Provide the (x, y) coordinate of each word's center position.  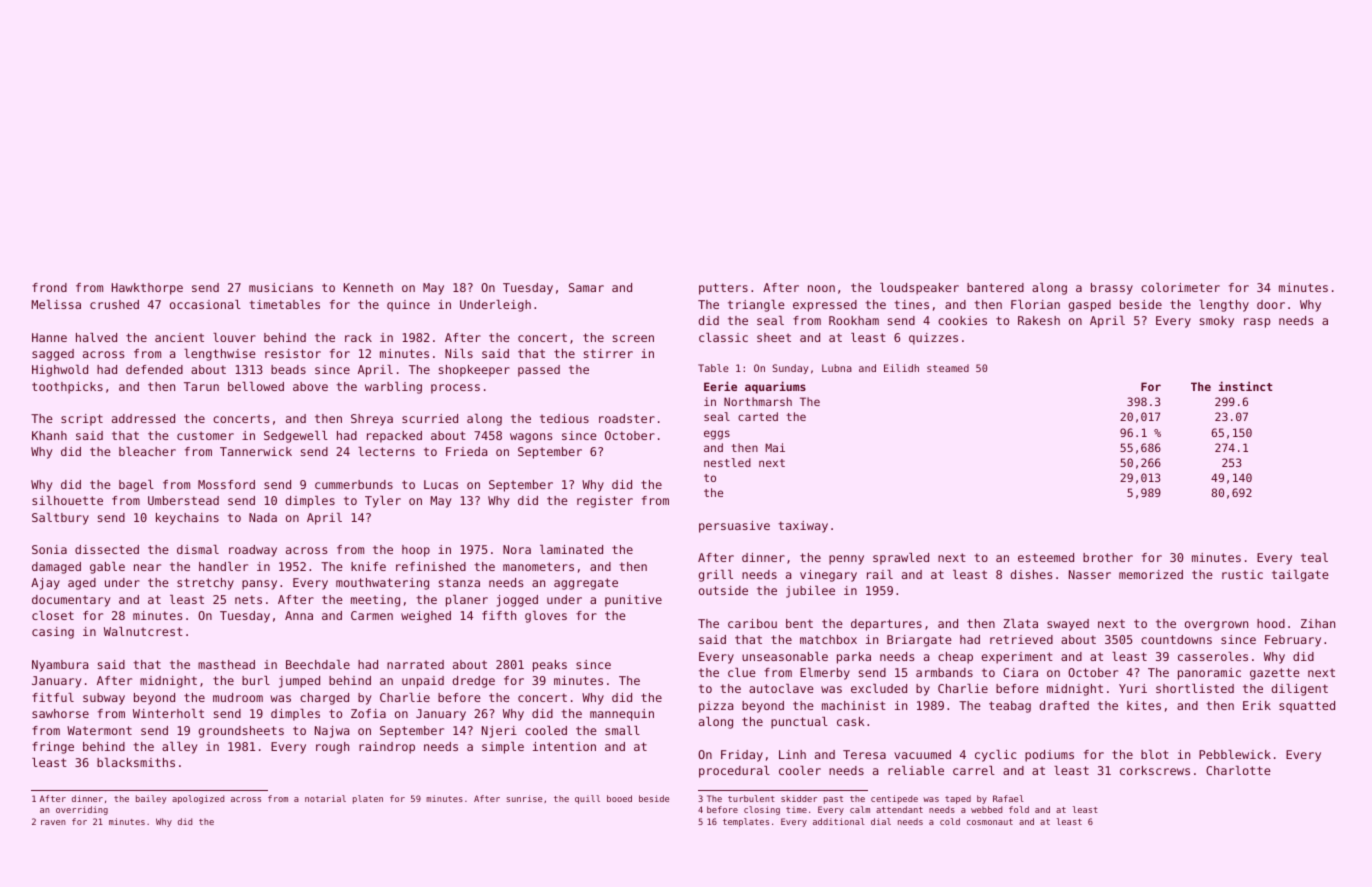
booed (619, 798)
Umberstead (183, 500)
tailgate (1300, 576)
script (82, 420)
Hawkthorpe (147, 289)
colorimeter (1180, 287)
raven (53, 822)
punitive (633, 601)
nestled (727, 462)
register (605, 502)
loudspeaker (919, 289)
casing (53, 633)
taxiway (803, 527)
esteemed (1046, 557)
